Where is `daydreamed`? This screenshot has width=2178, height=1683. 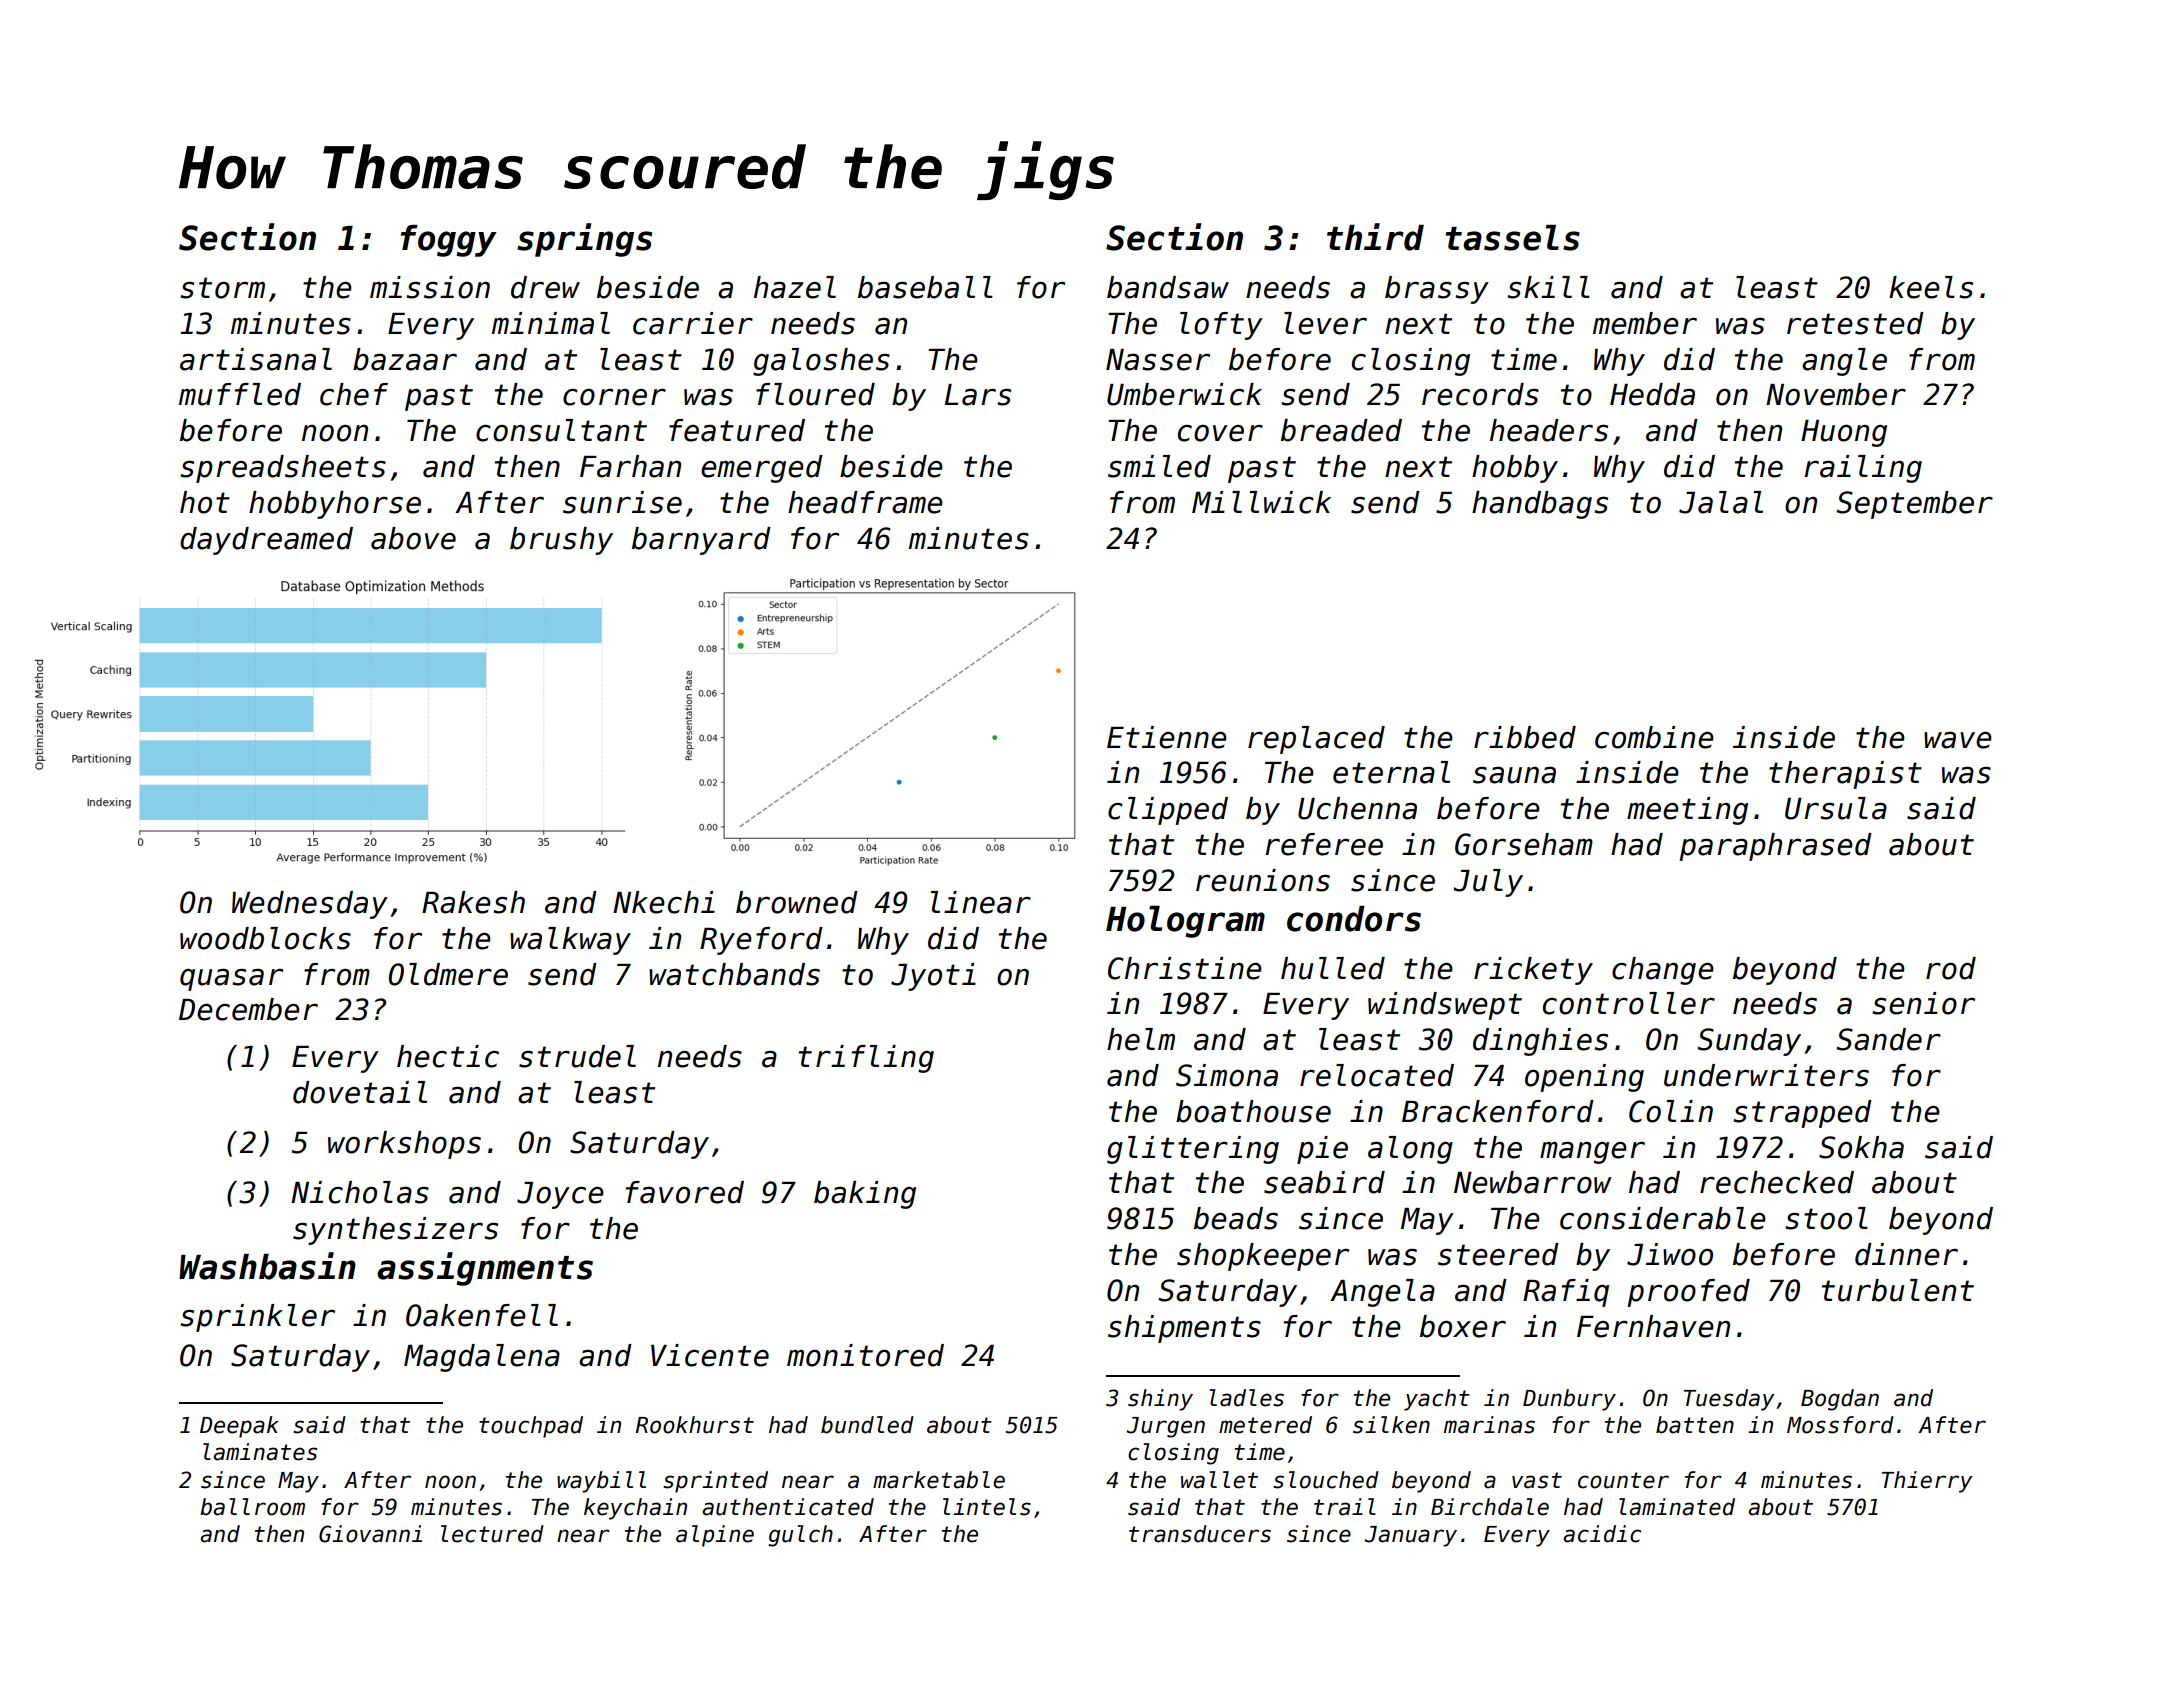
daydreamed is located at coordinates (266, 541).
